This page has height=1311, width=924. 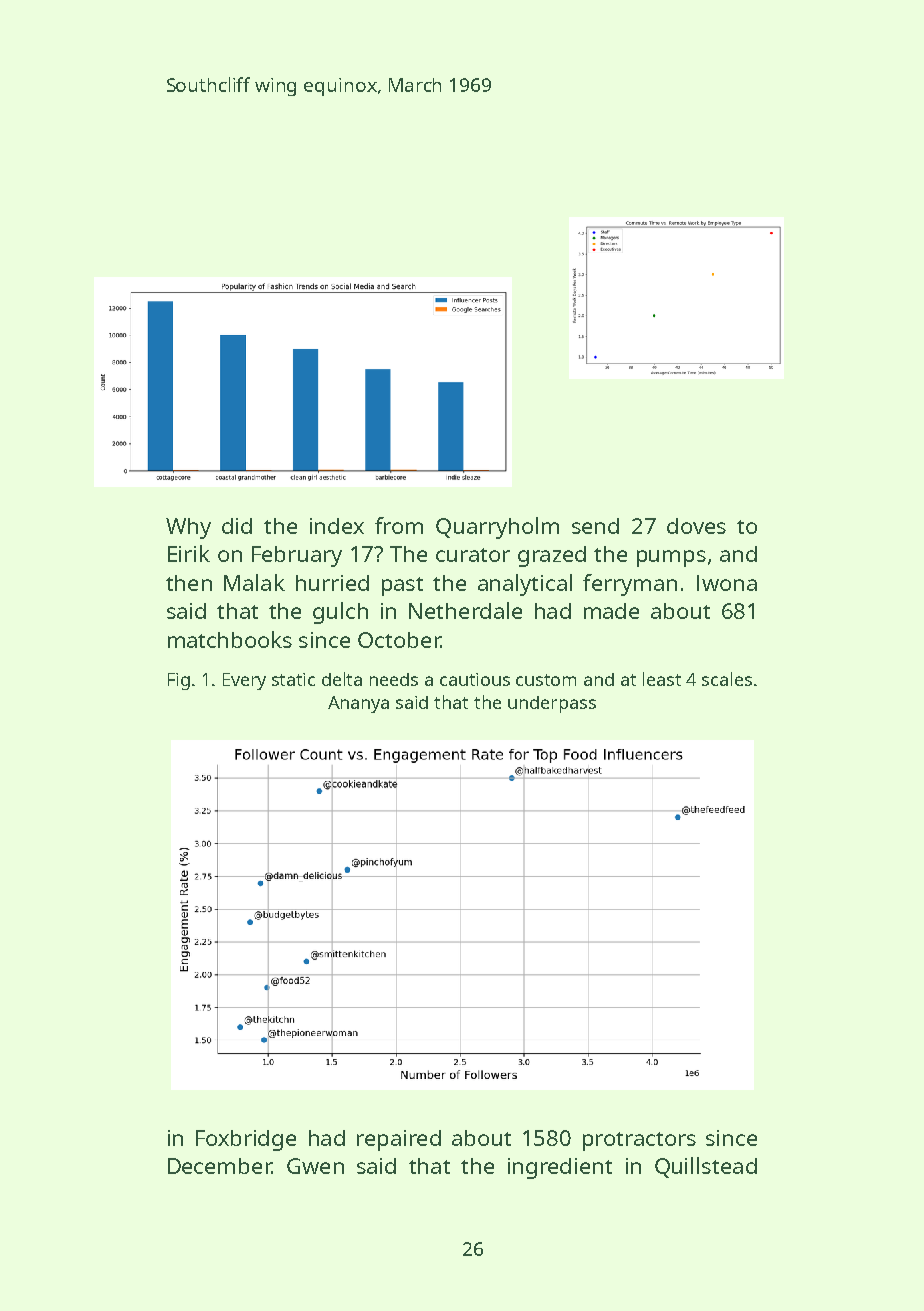 I want to click on least, so click(x=662, y=679).
